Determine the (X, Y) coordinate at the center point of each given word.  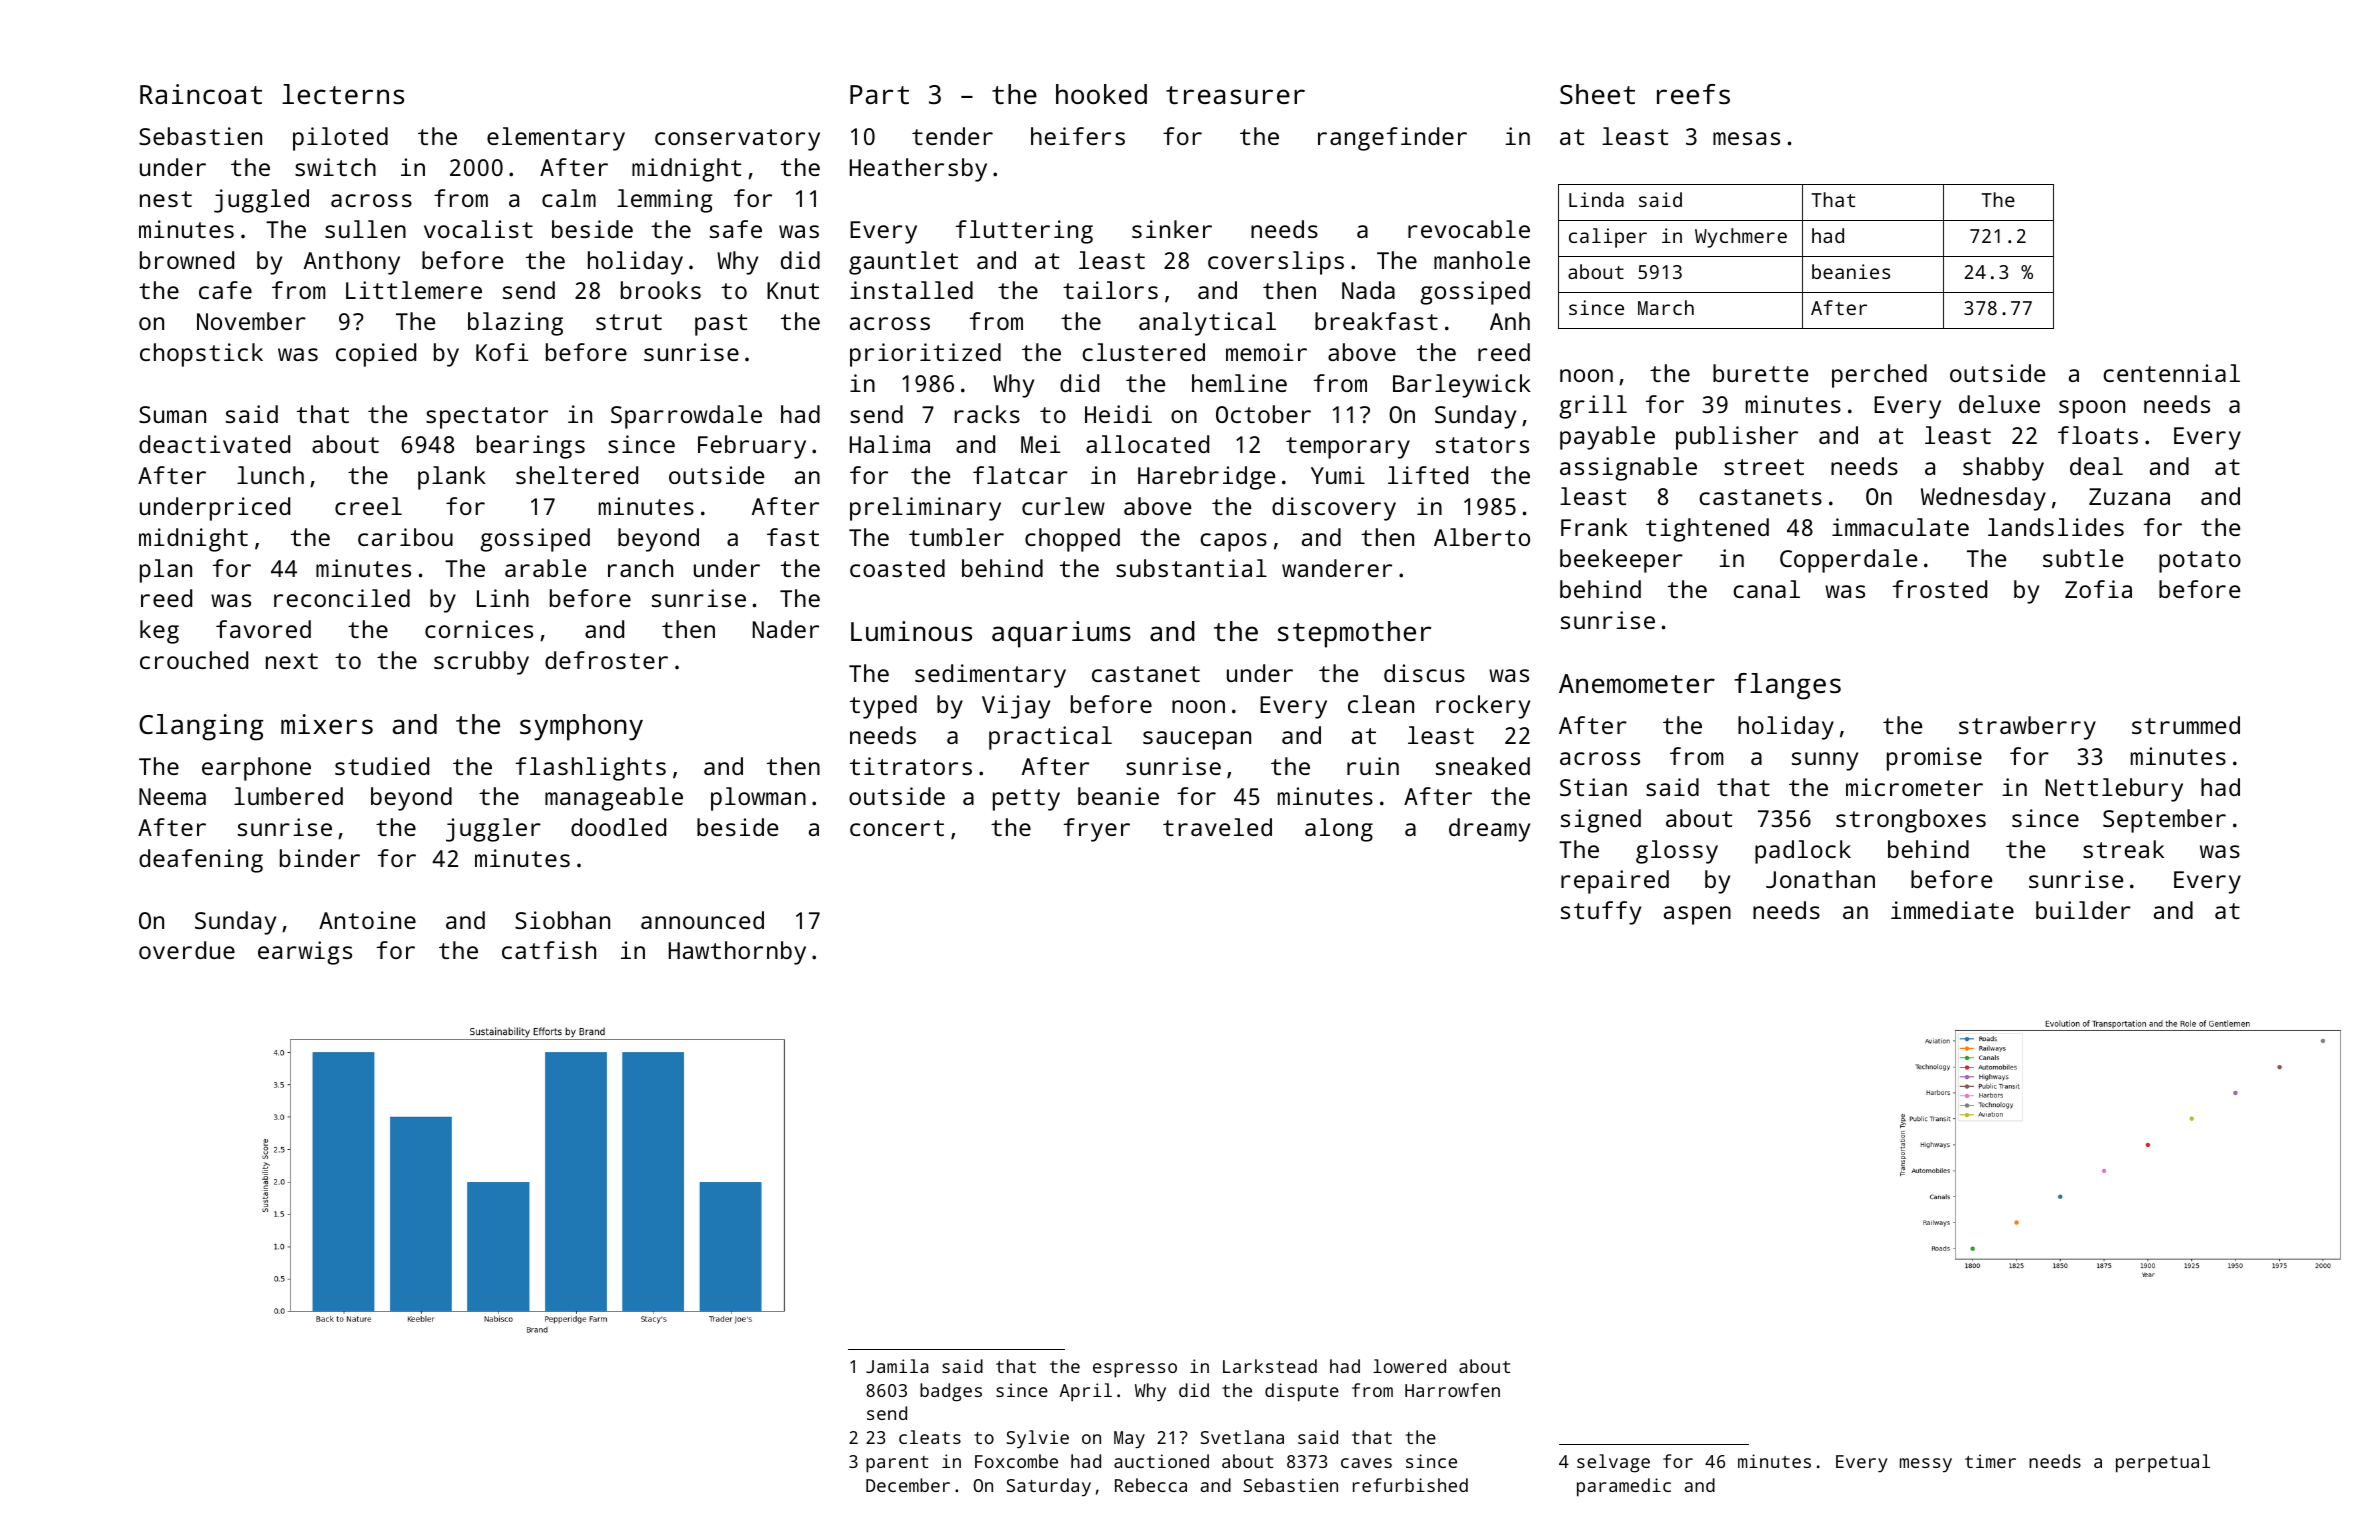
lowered (1409, 1366)
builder (2083, 910)
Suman (172, 414)
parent (897, 1464)
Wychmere (1741, 238)
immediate (1952, 910)
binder (320, 858)
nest (166, 199)
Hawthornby (737, 953)
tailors (1110, 290)
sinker (1172, 229)
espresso (1135, 1370)
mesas (1746, 138)
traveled (1217, 827)
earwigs (305, 953)
